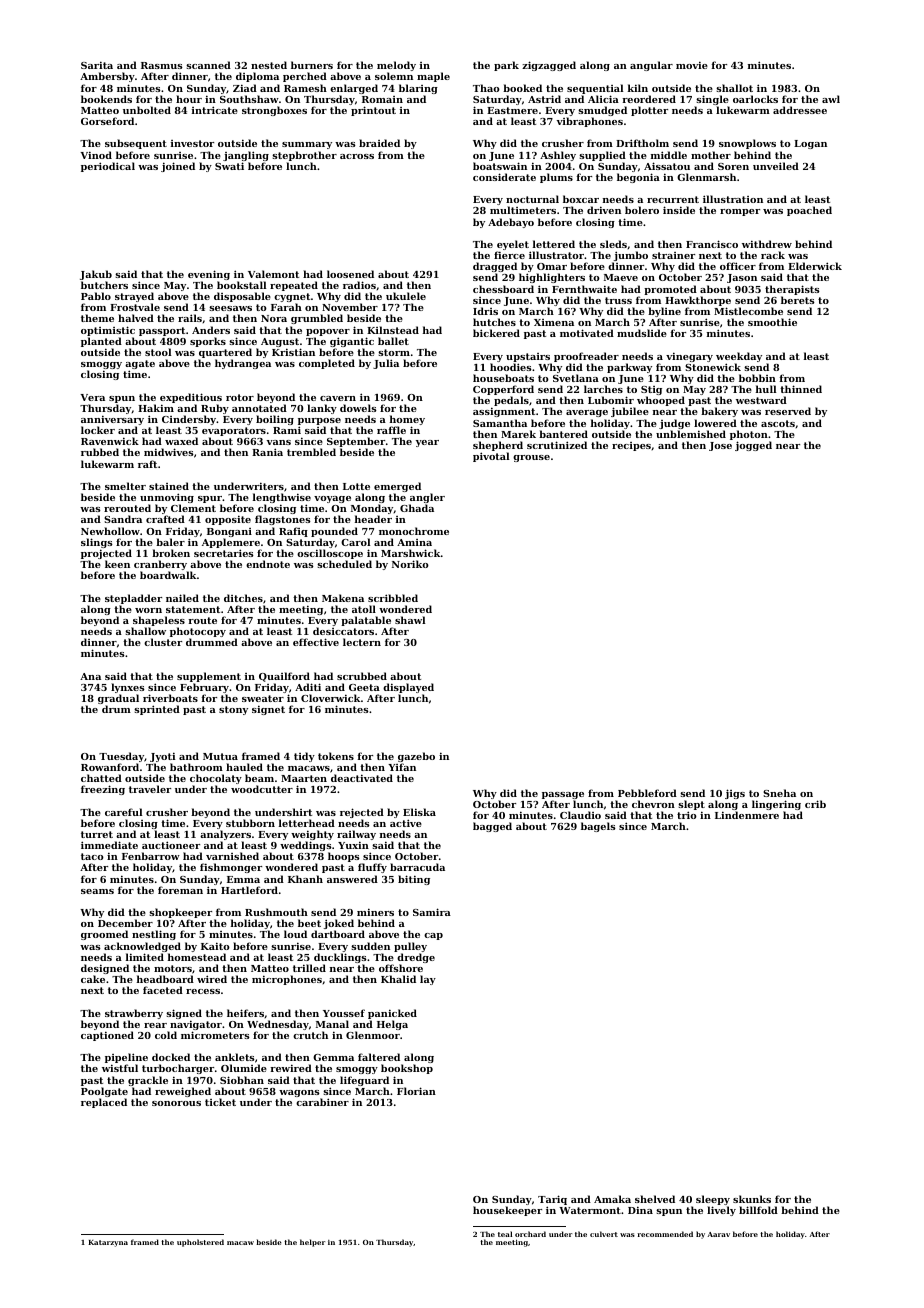 This page has height=1308, width=924. Describe the element at coordinates (406, 296) in the page. I see `ukulele` at that location.
